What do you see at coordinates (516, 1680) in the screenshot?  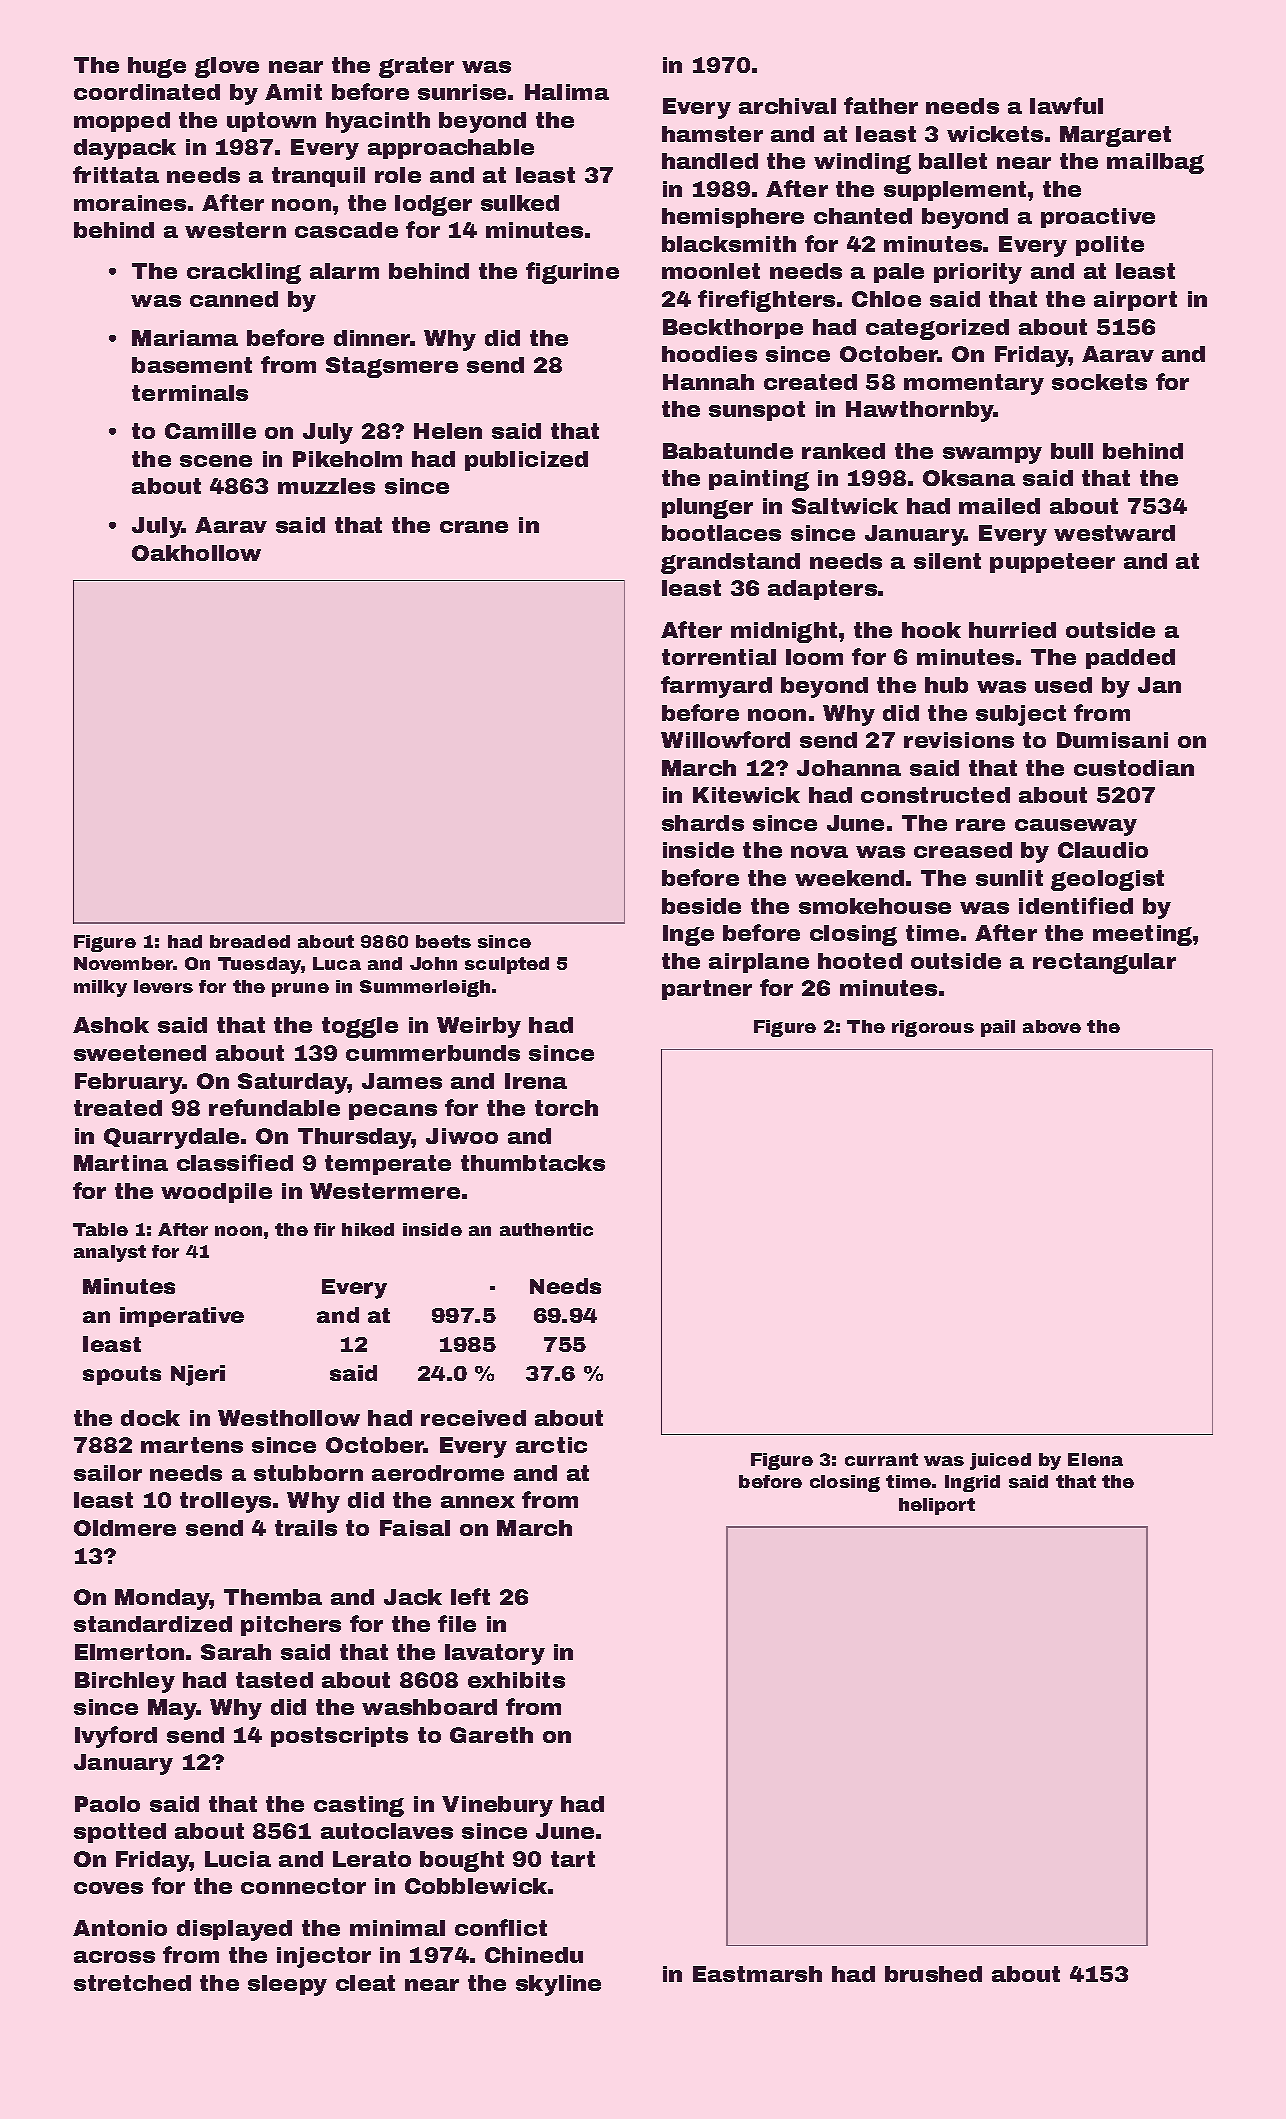 I see `exhibits` at bounding box center [516, 1680].
